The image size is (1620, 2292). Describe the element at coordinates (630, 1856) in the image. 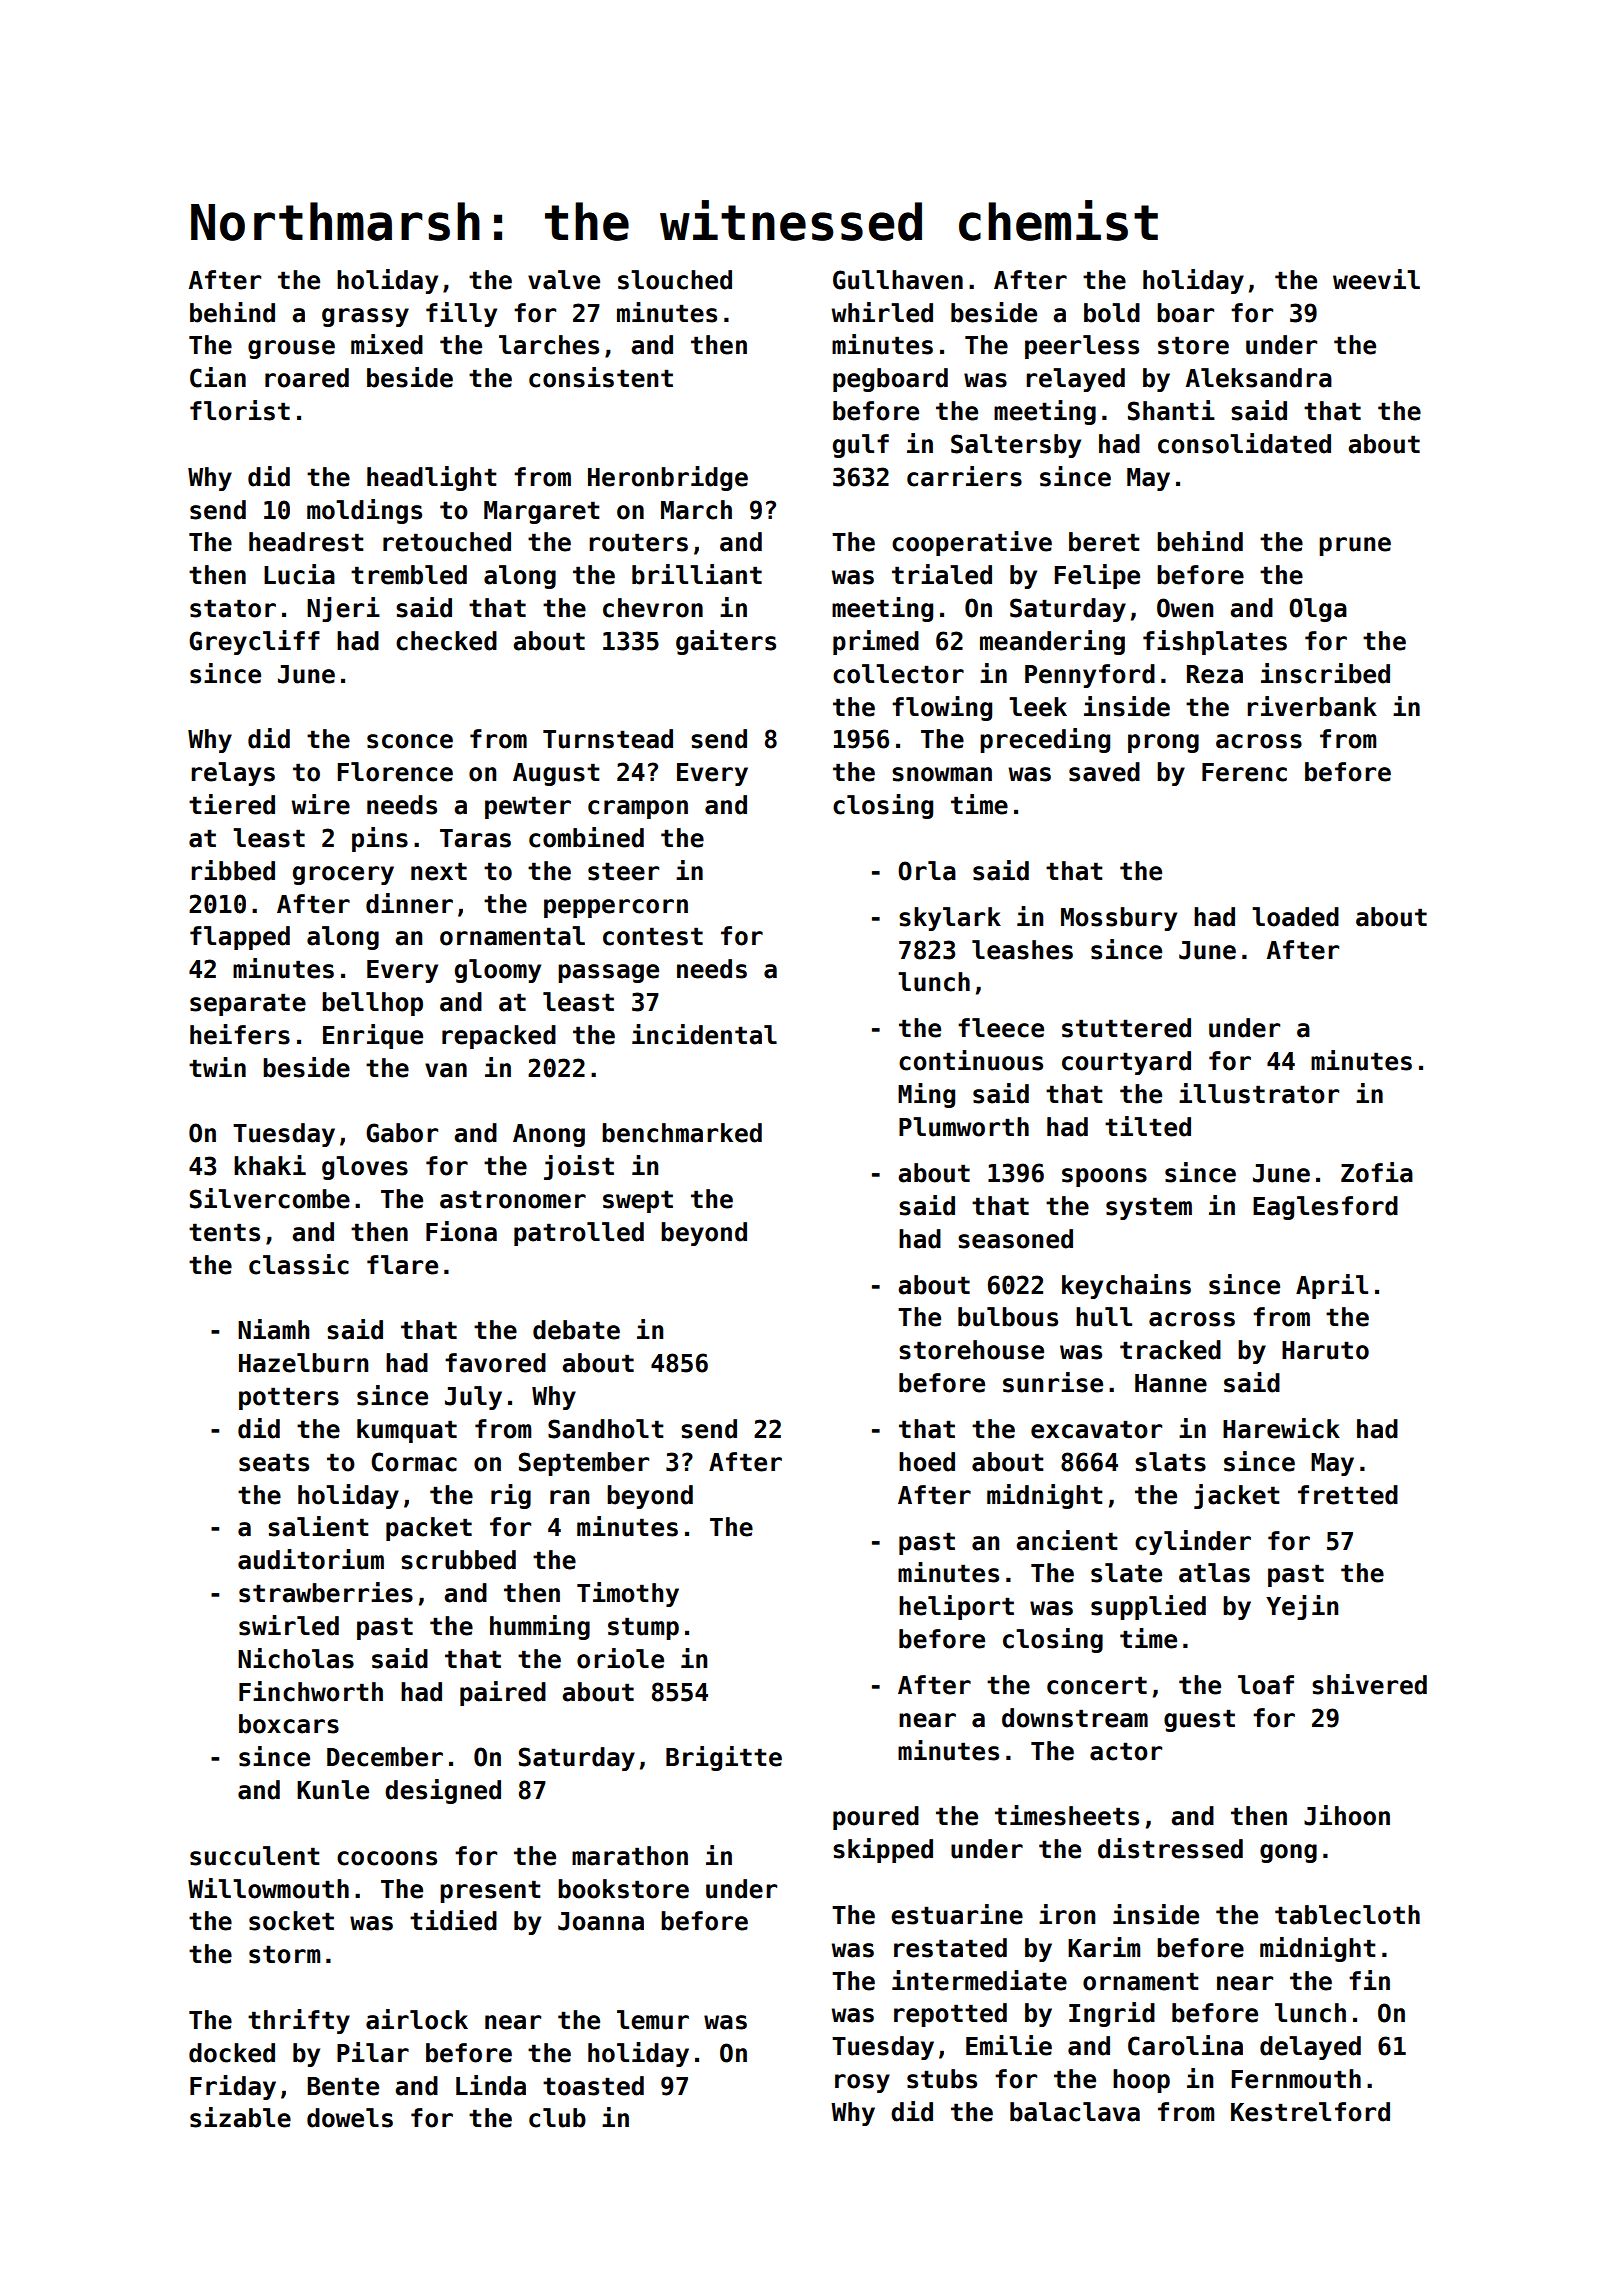

I see `marathon` at that location.
